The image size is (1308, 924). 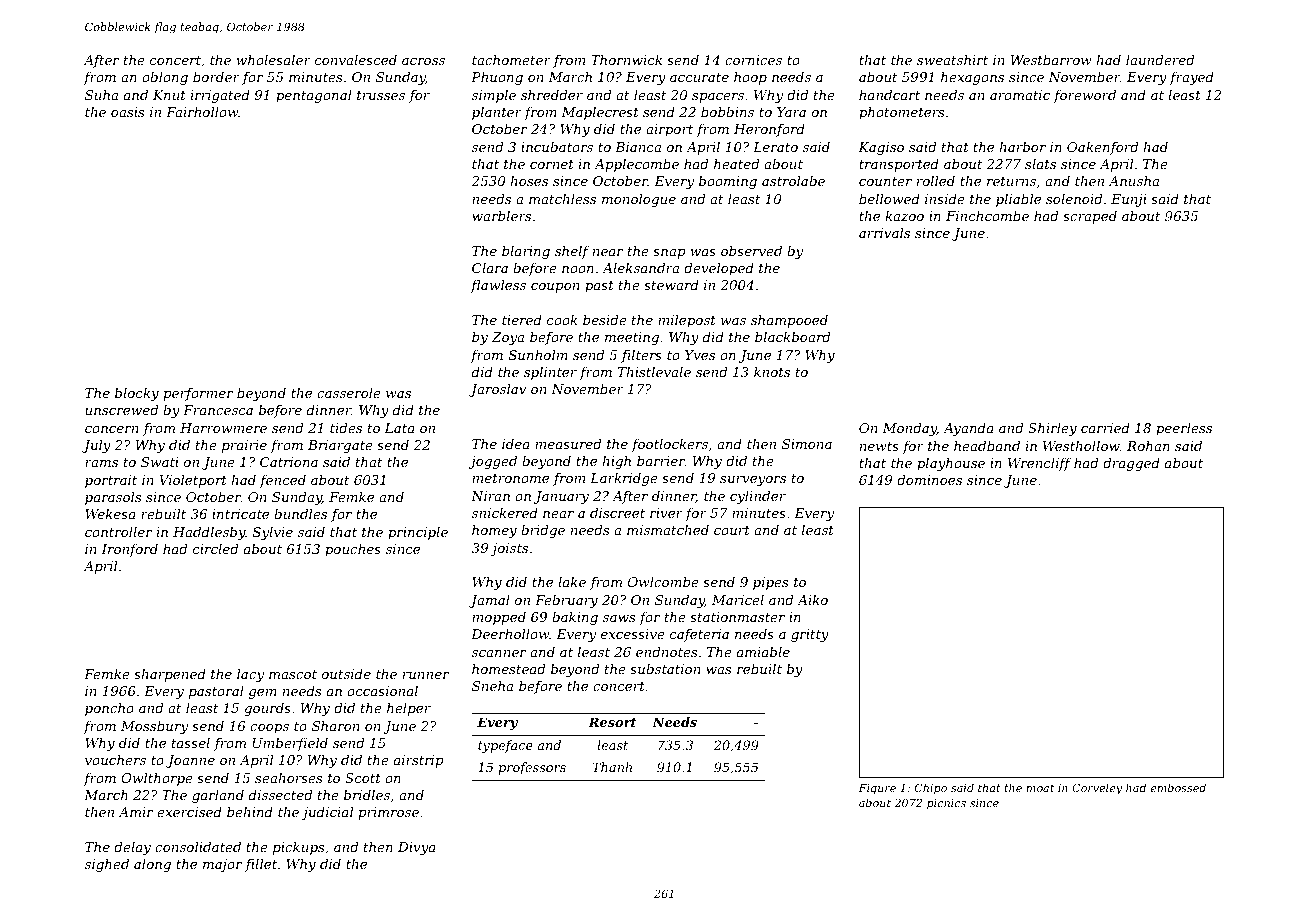 I want to click on bridles, so click(x=367, y=795).
